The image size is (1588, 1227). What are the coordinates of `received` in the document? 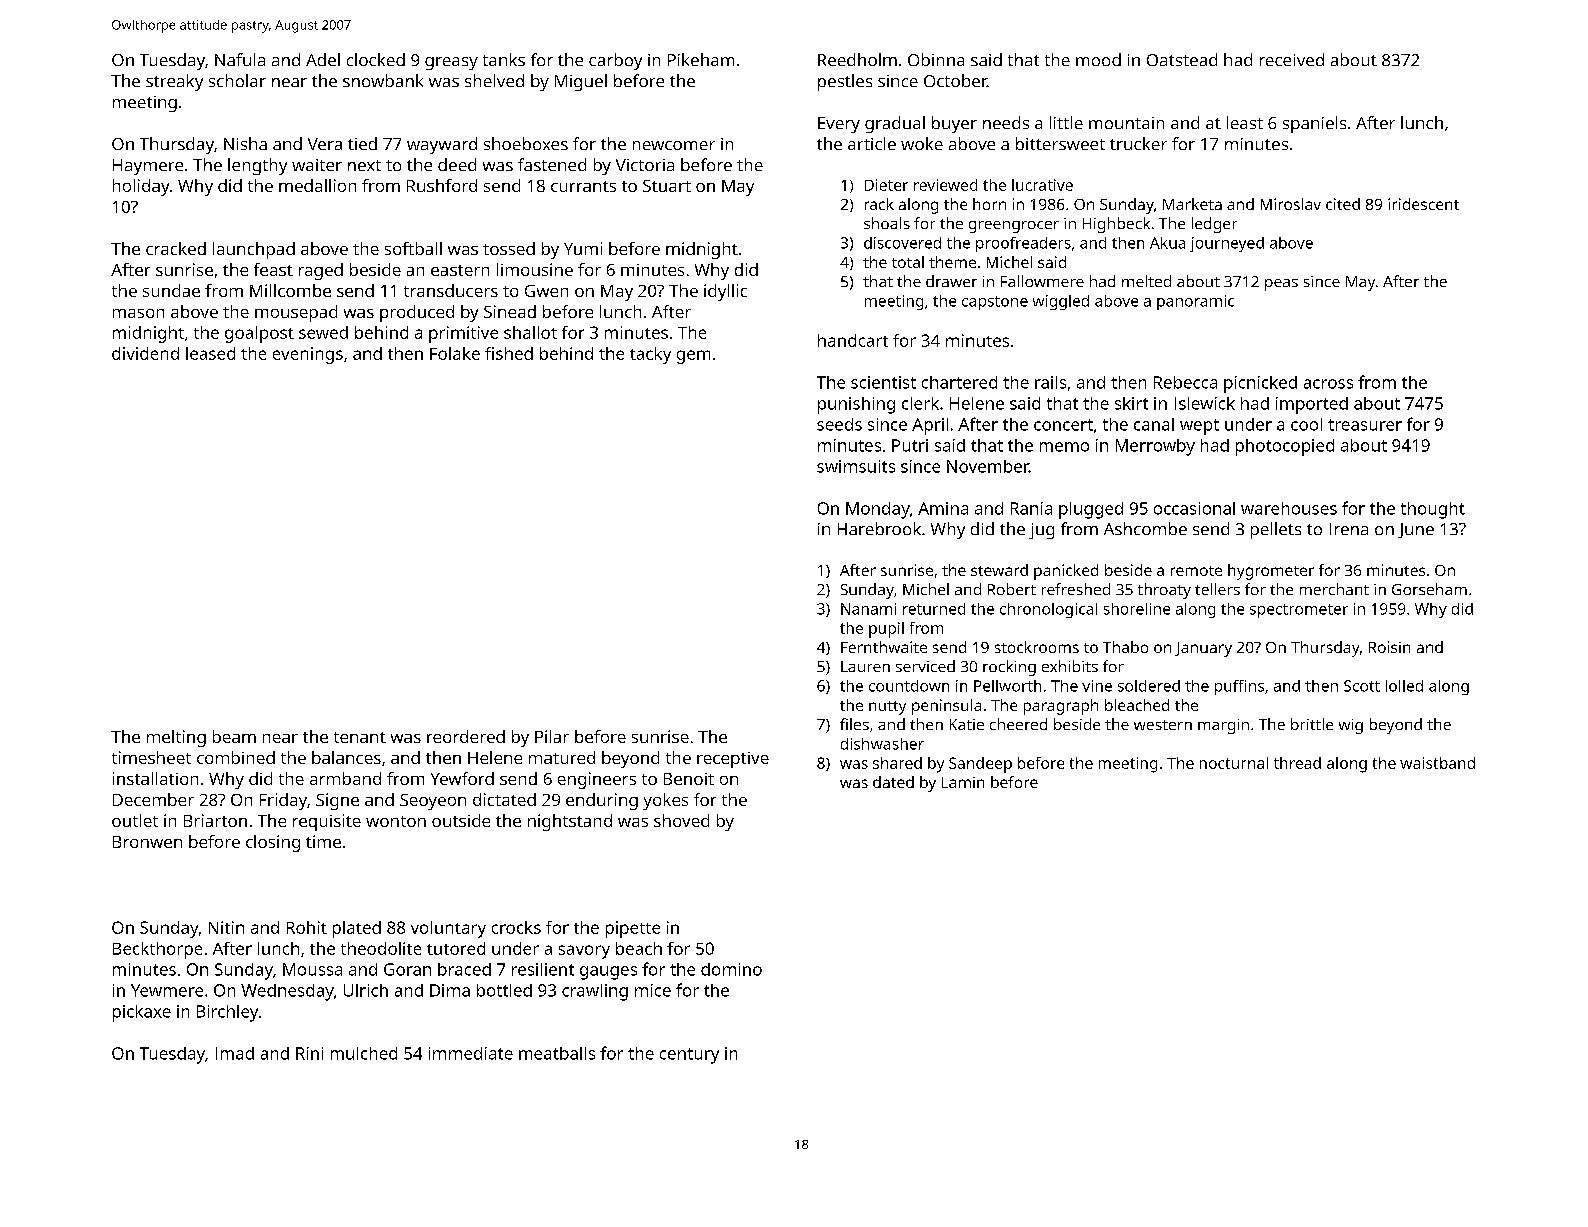 It's located at (1292, 59).
